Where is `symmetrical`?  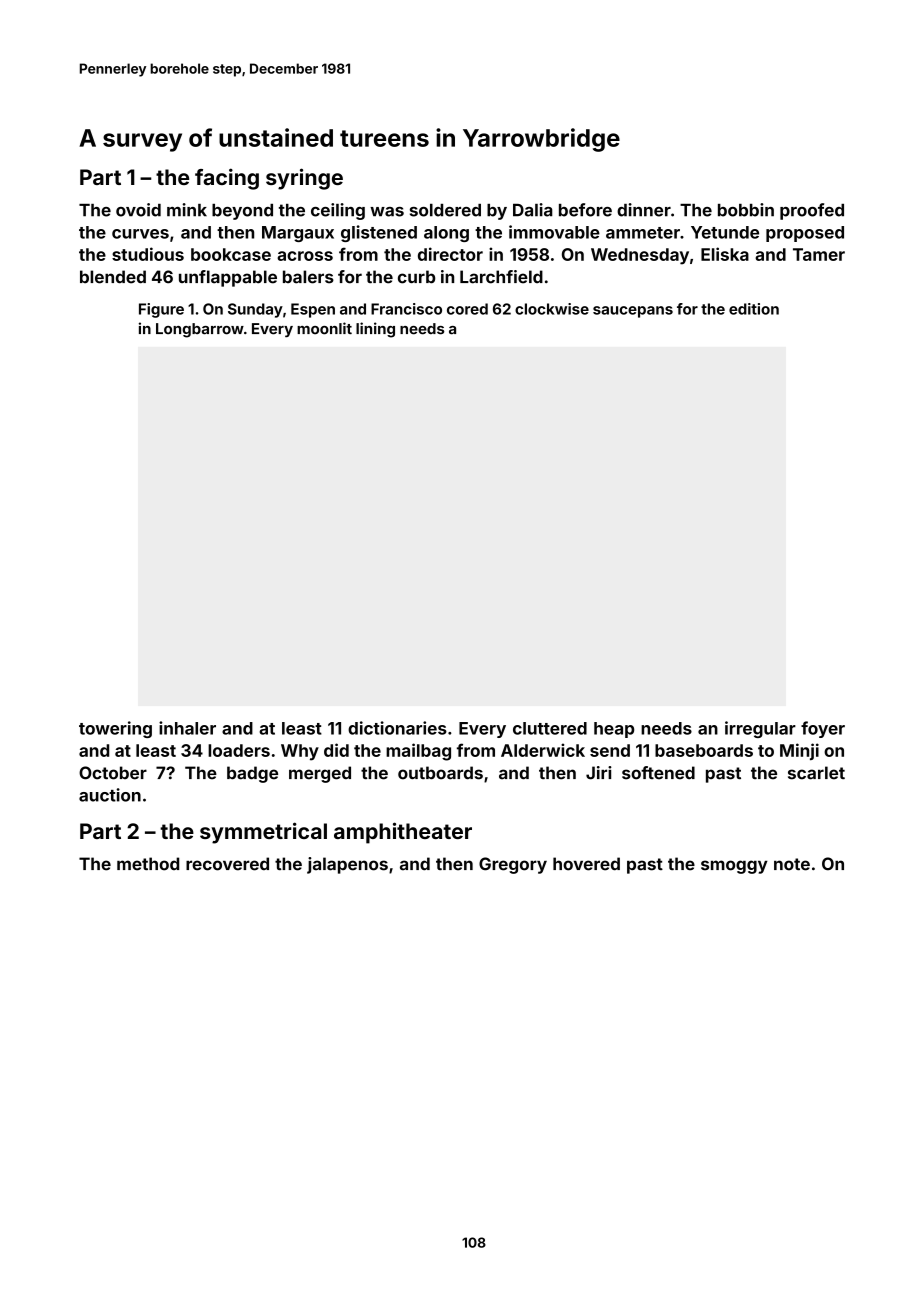 symmetrical is located at coordinates (263, 833).
